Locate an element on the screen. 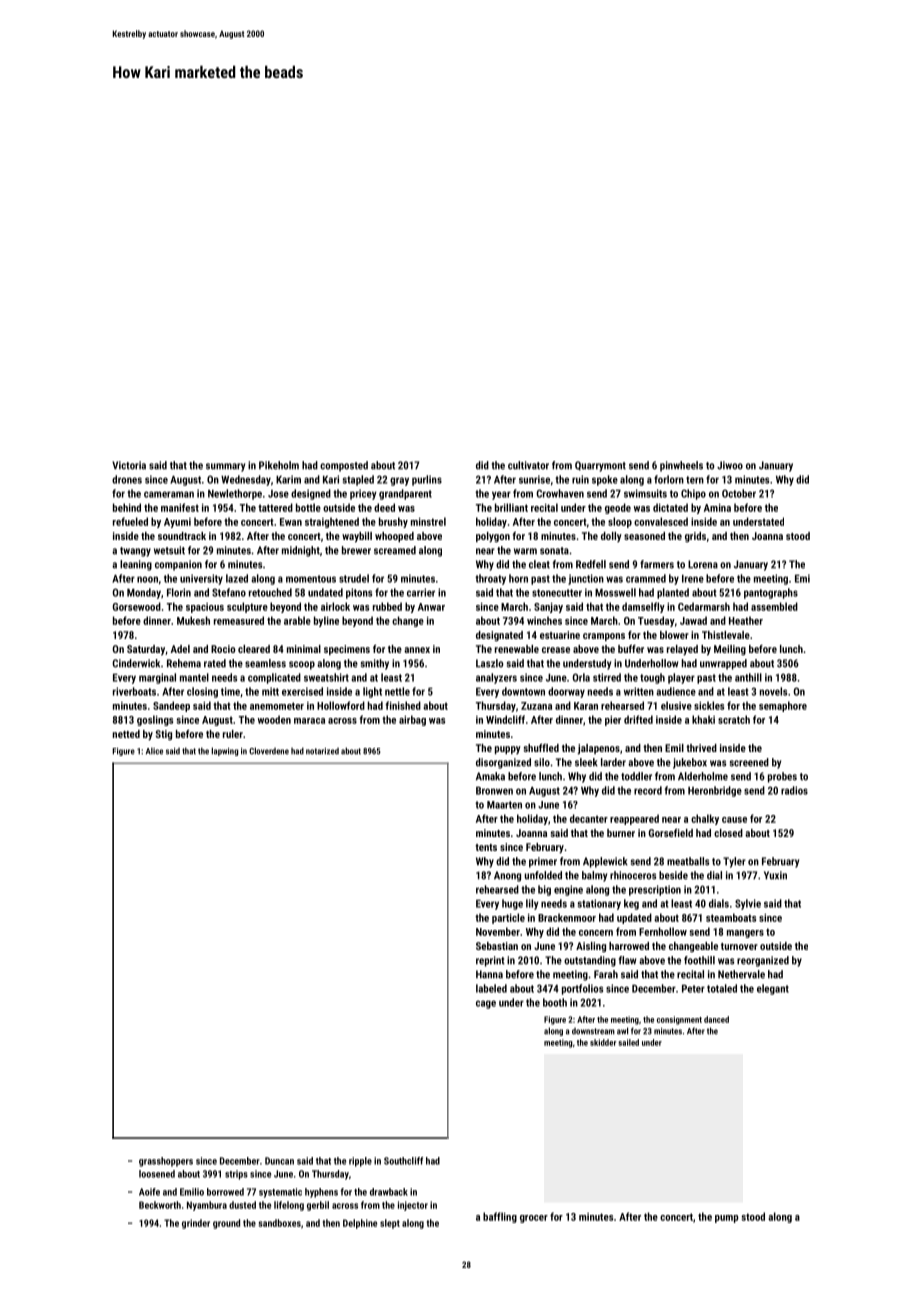 The image size is (924, 1308). grocer is located at coordinates (534, 1219).
